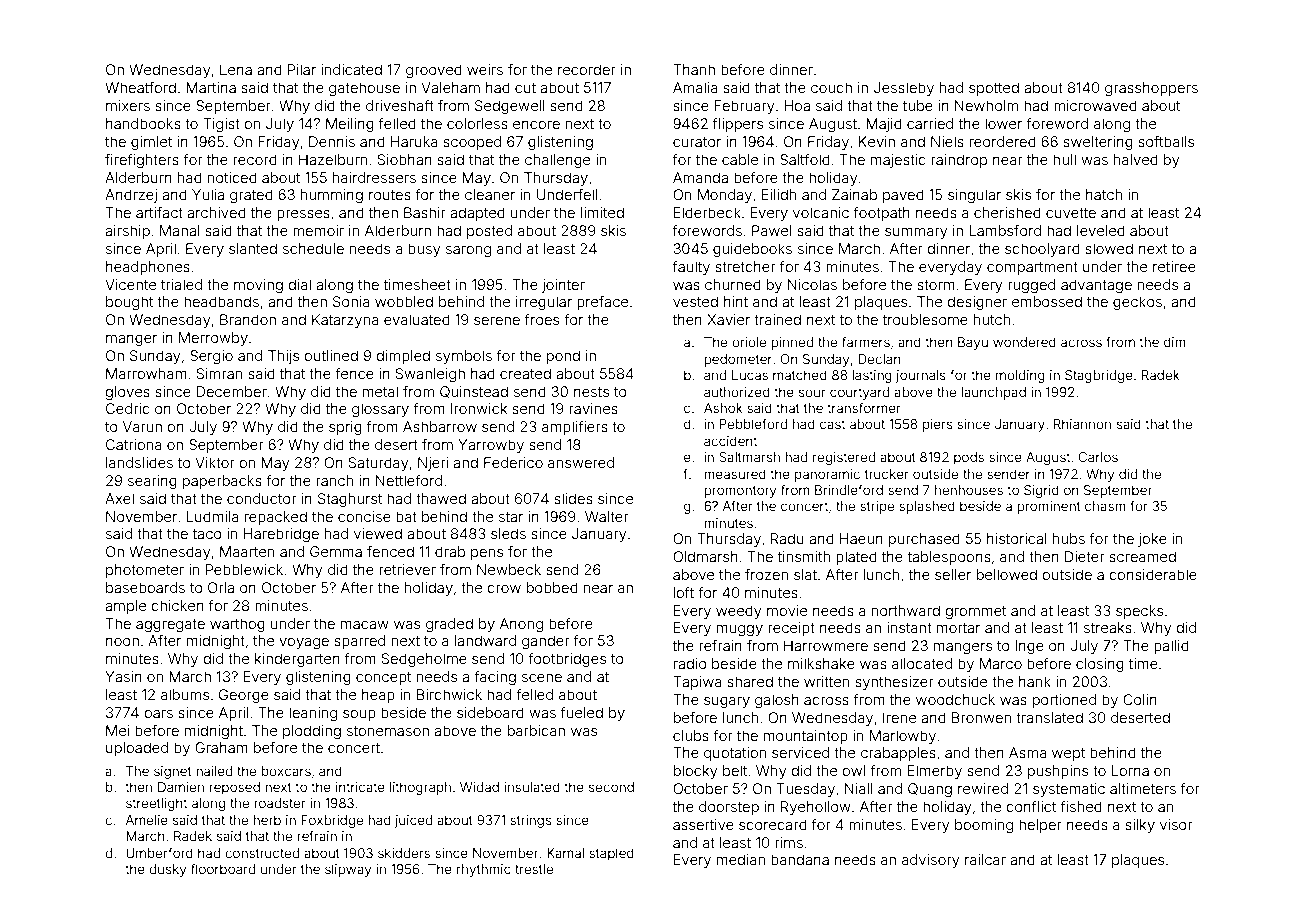 This screenshot has height=924, width=1308. I want to click on leveled, so click(1101, 230).
